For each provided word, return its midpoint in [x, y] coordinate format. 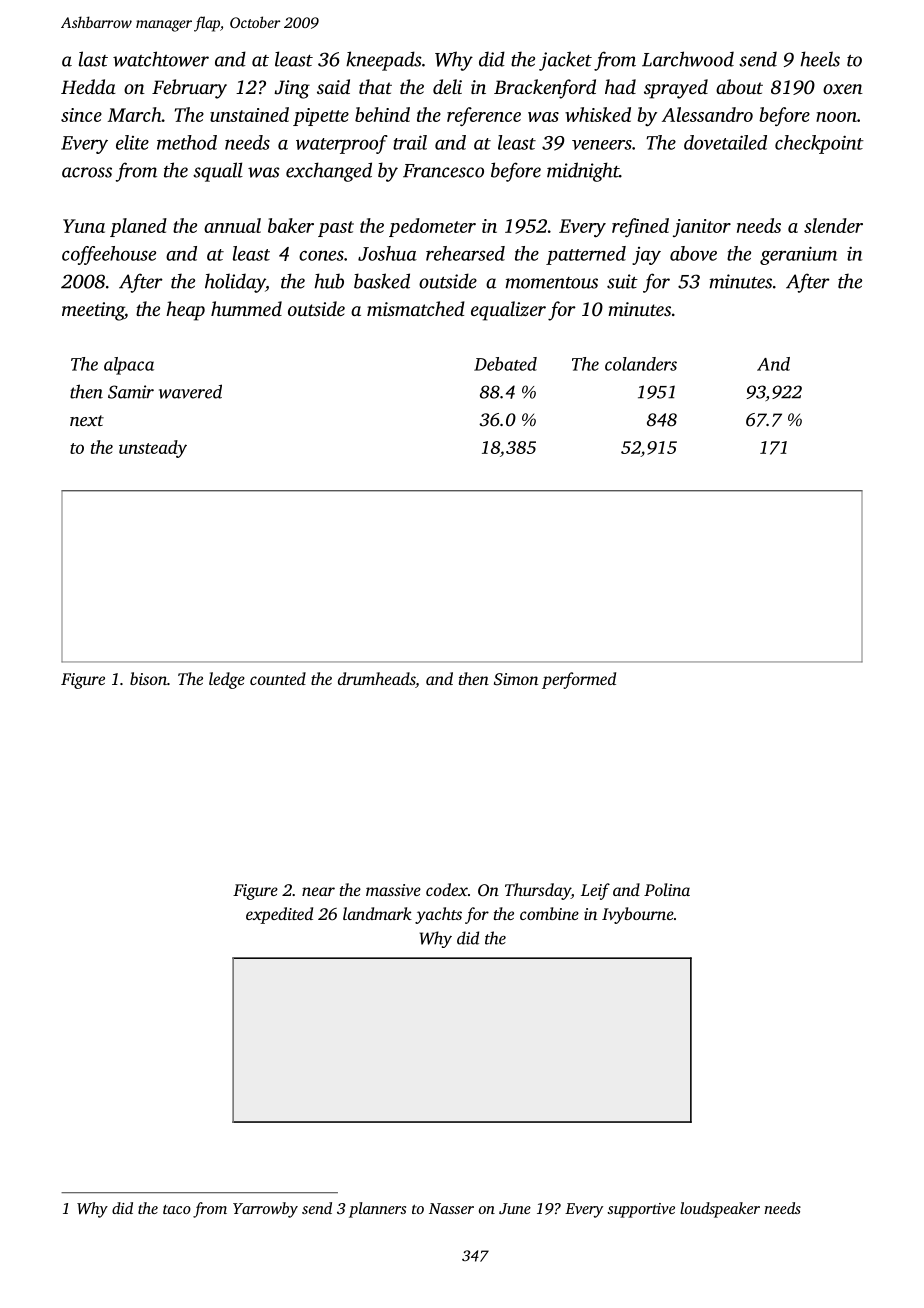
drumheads [376, 678]
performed [579, 680]
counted [278, 678]
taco [177, 1209]
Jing [292, 89]
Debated [505, 364]
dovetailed [725, 142]
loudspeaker [720, 1210]
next [87, 420]
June [515, 1208]
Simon [516, 679]
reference [484, 116]
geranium [798, 255]
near [318, 891]
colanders [641, 364]
